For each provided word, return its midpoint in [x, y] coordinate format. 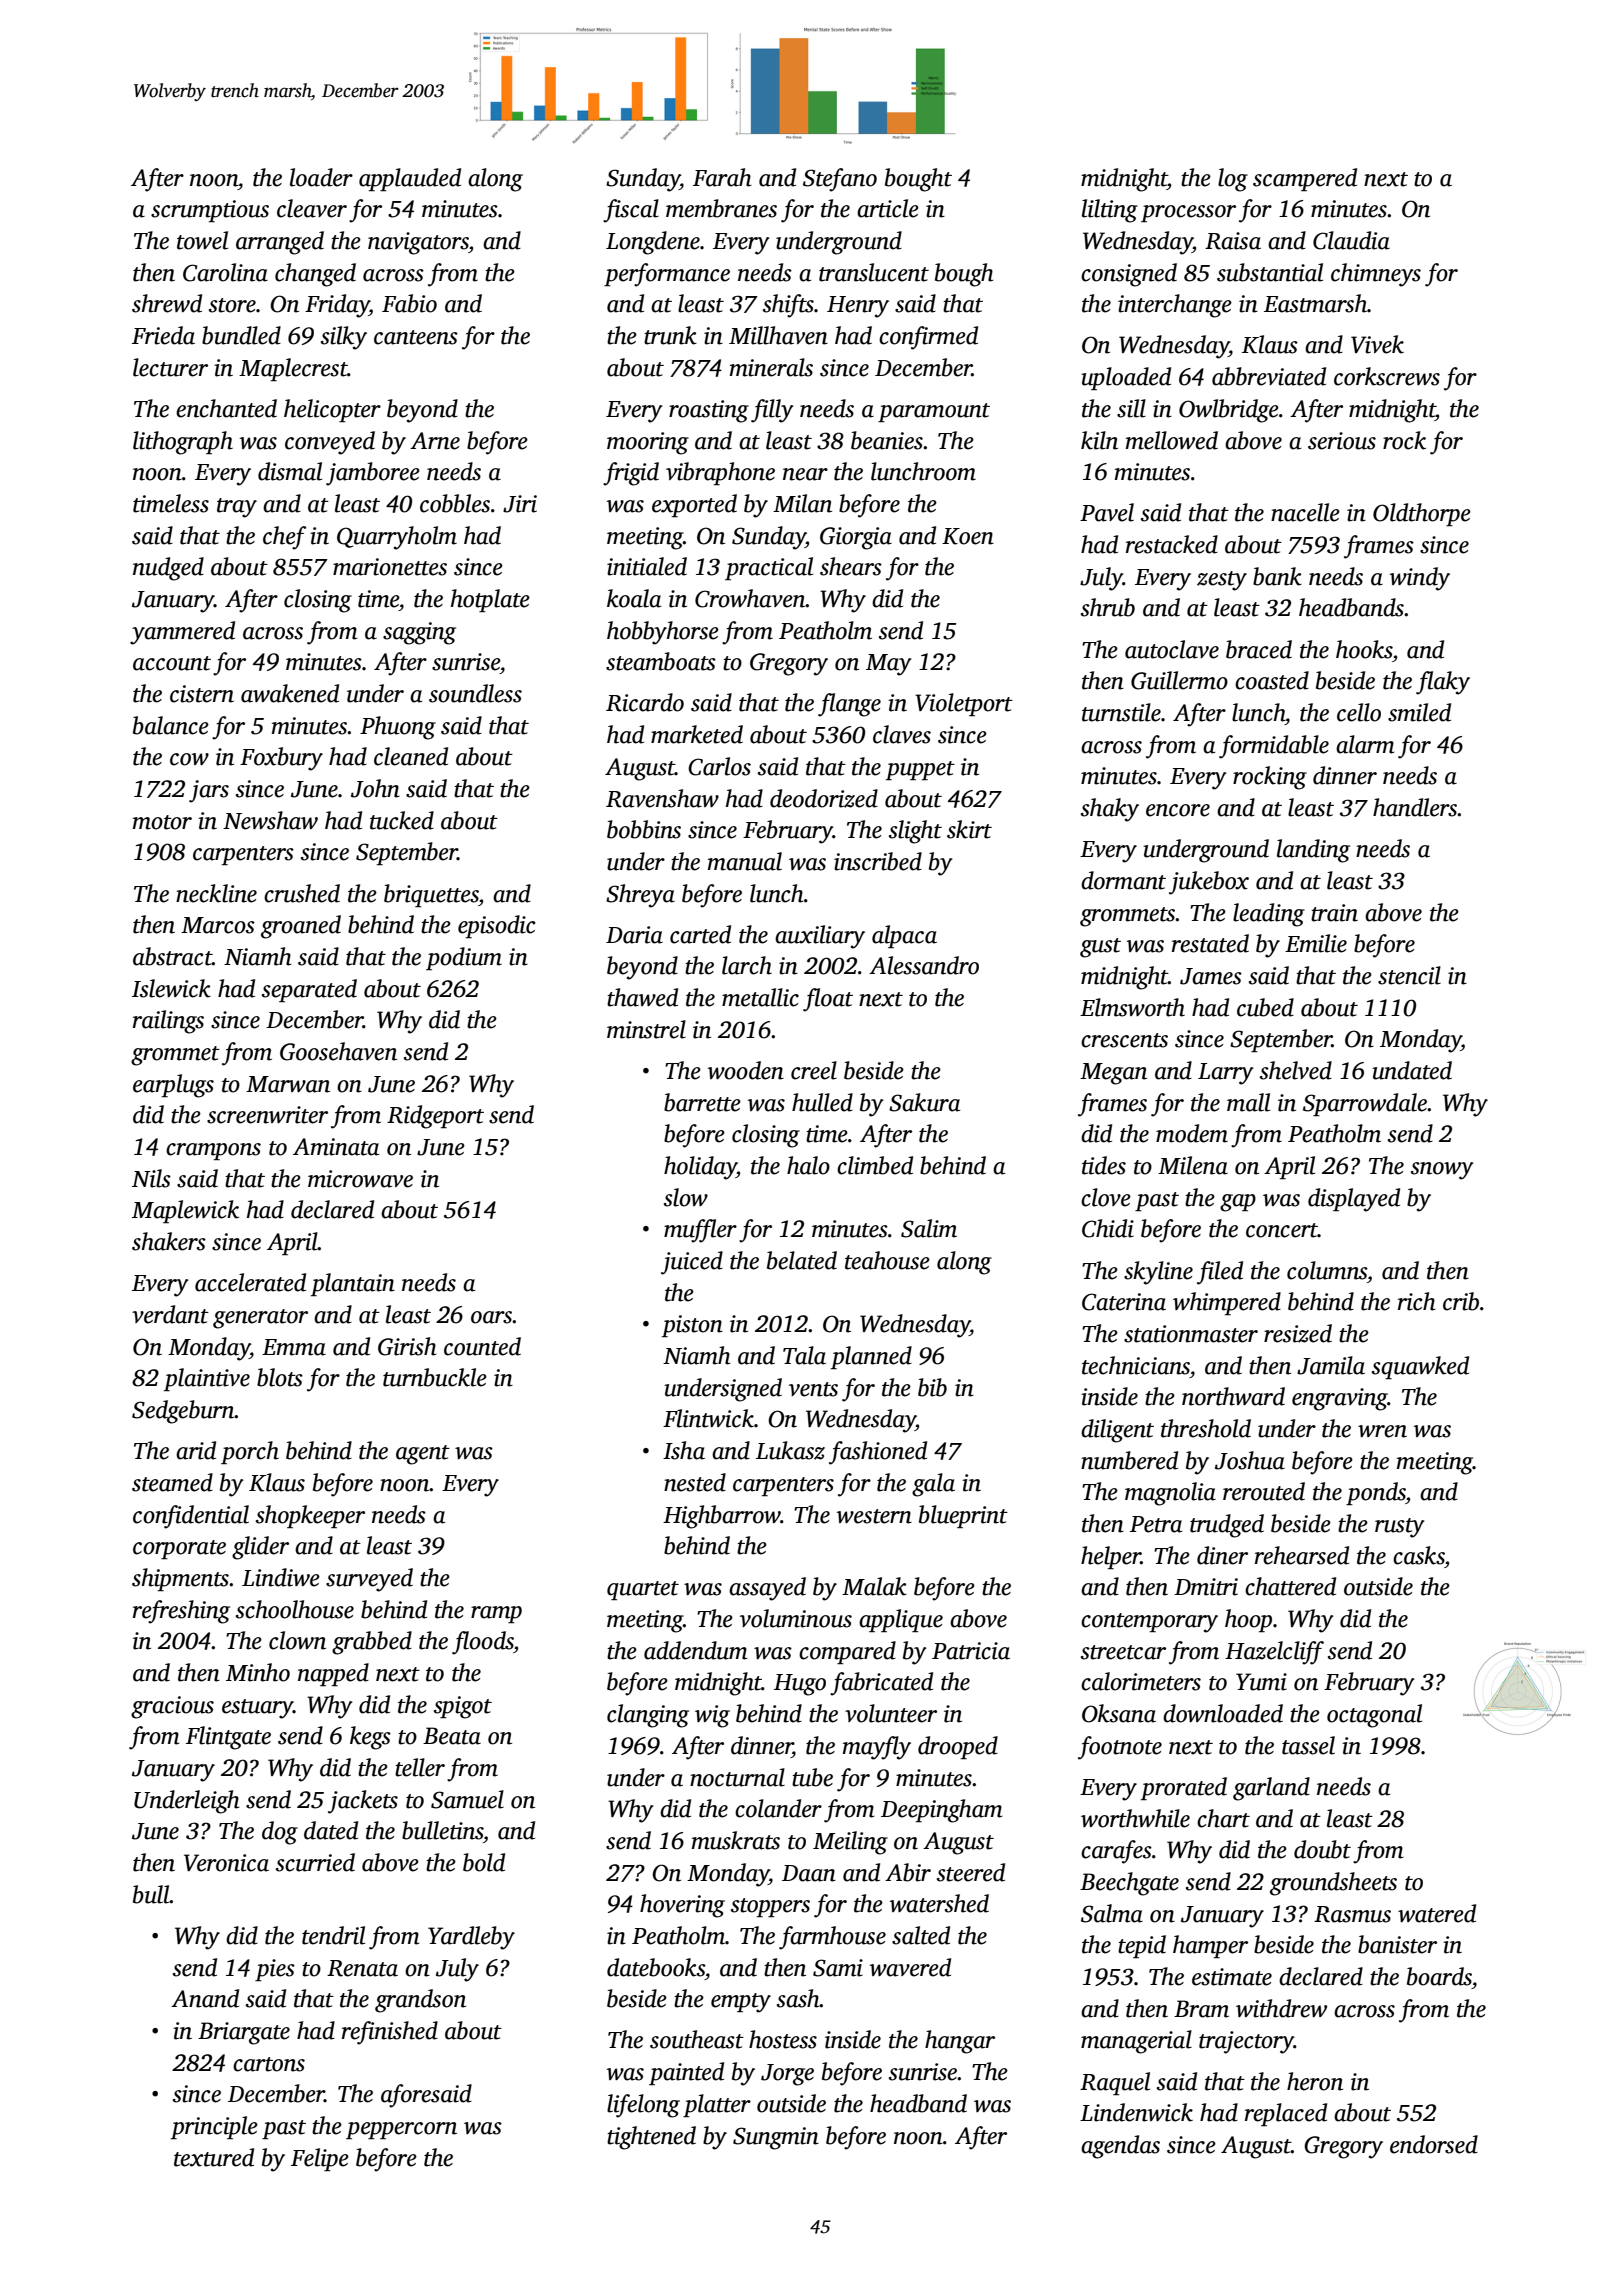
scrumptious [210, 211]
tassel [1308, 1745]
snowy [1442, 1171]
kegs [370, 1738]
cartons [269, 2064]
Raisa [1233, 241]
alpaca [904, 936]
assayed [767, 1589]
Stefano [840, 180]
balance [171, 725]
